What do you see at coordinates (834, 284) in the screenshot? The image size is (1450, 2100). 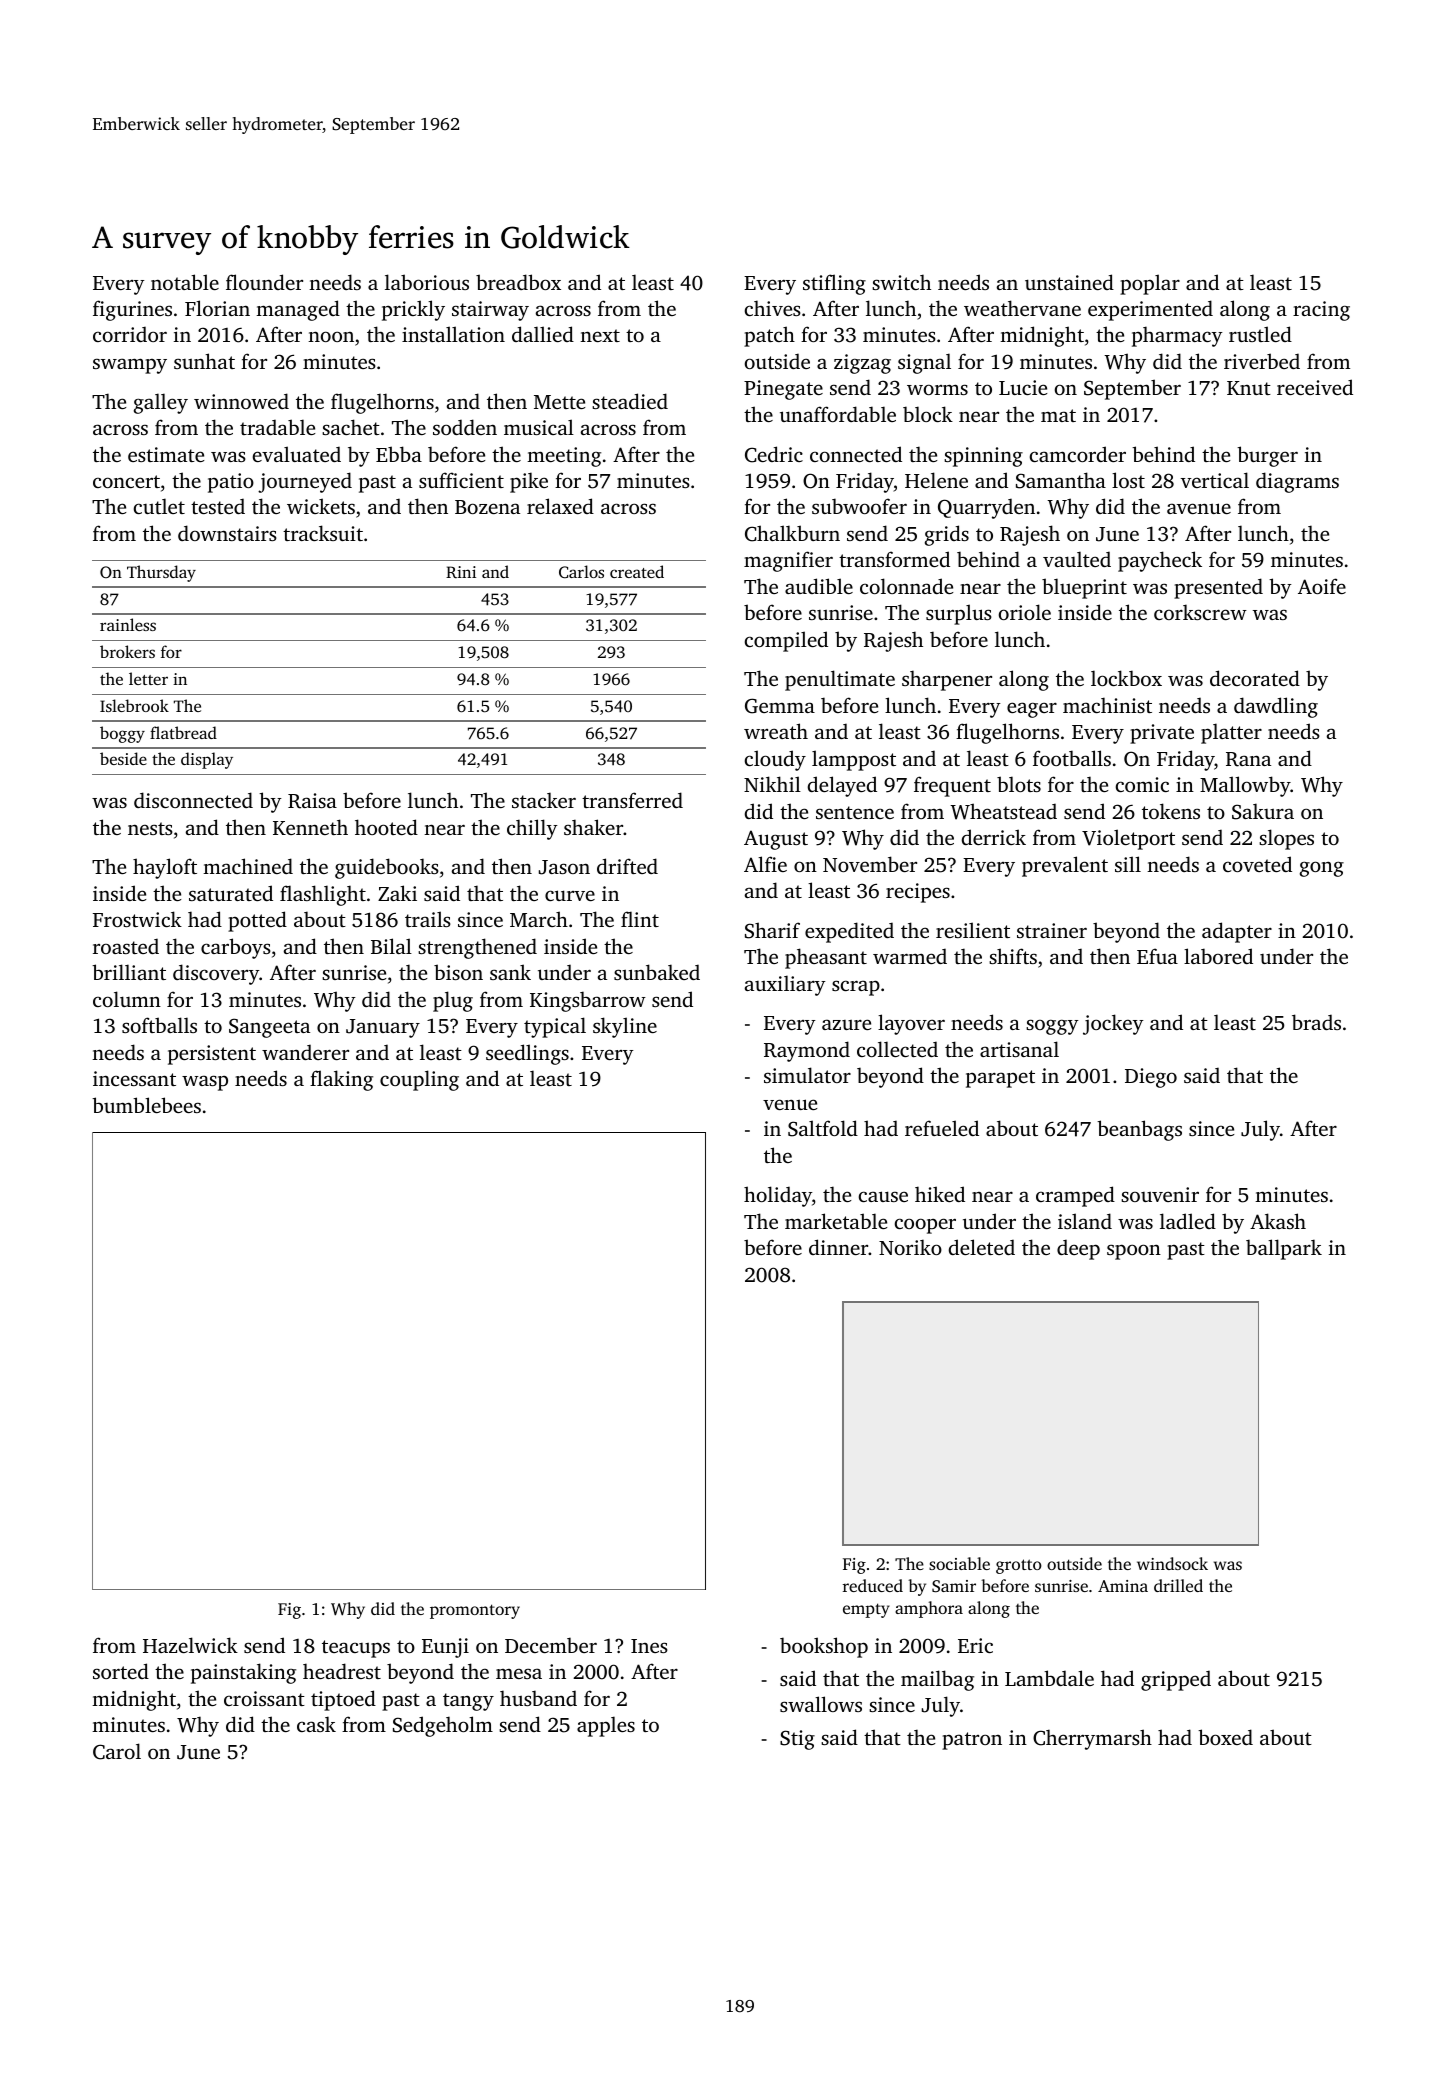 I see `stifling` at bounding box center [834, 284].
